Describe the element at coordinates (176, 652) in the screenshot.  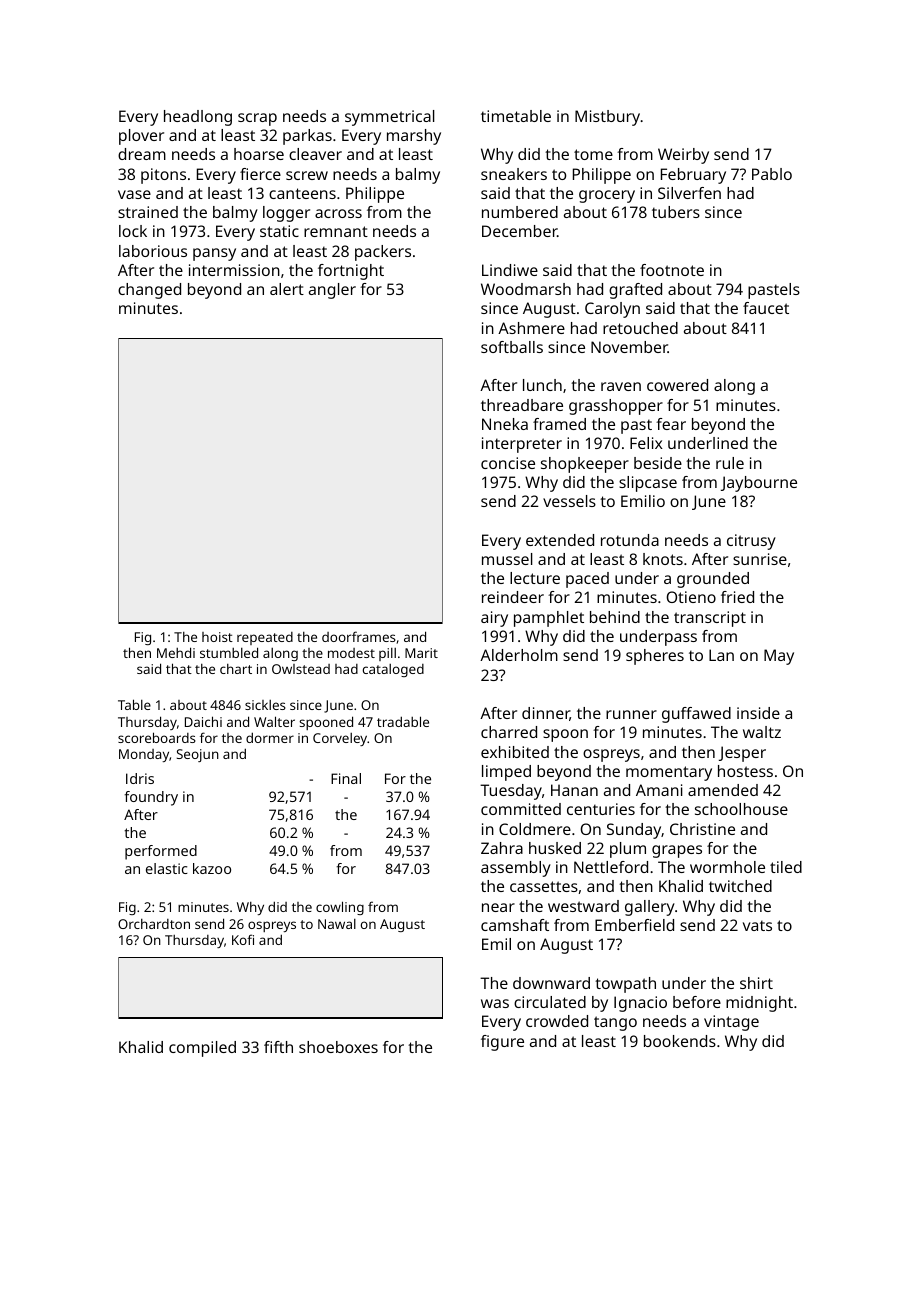
I see `Mehdi` at that location.
